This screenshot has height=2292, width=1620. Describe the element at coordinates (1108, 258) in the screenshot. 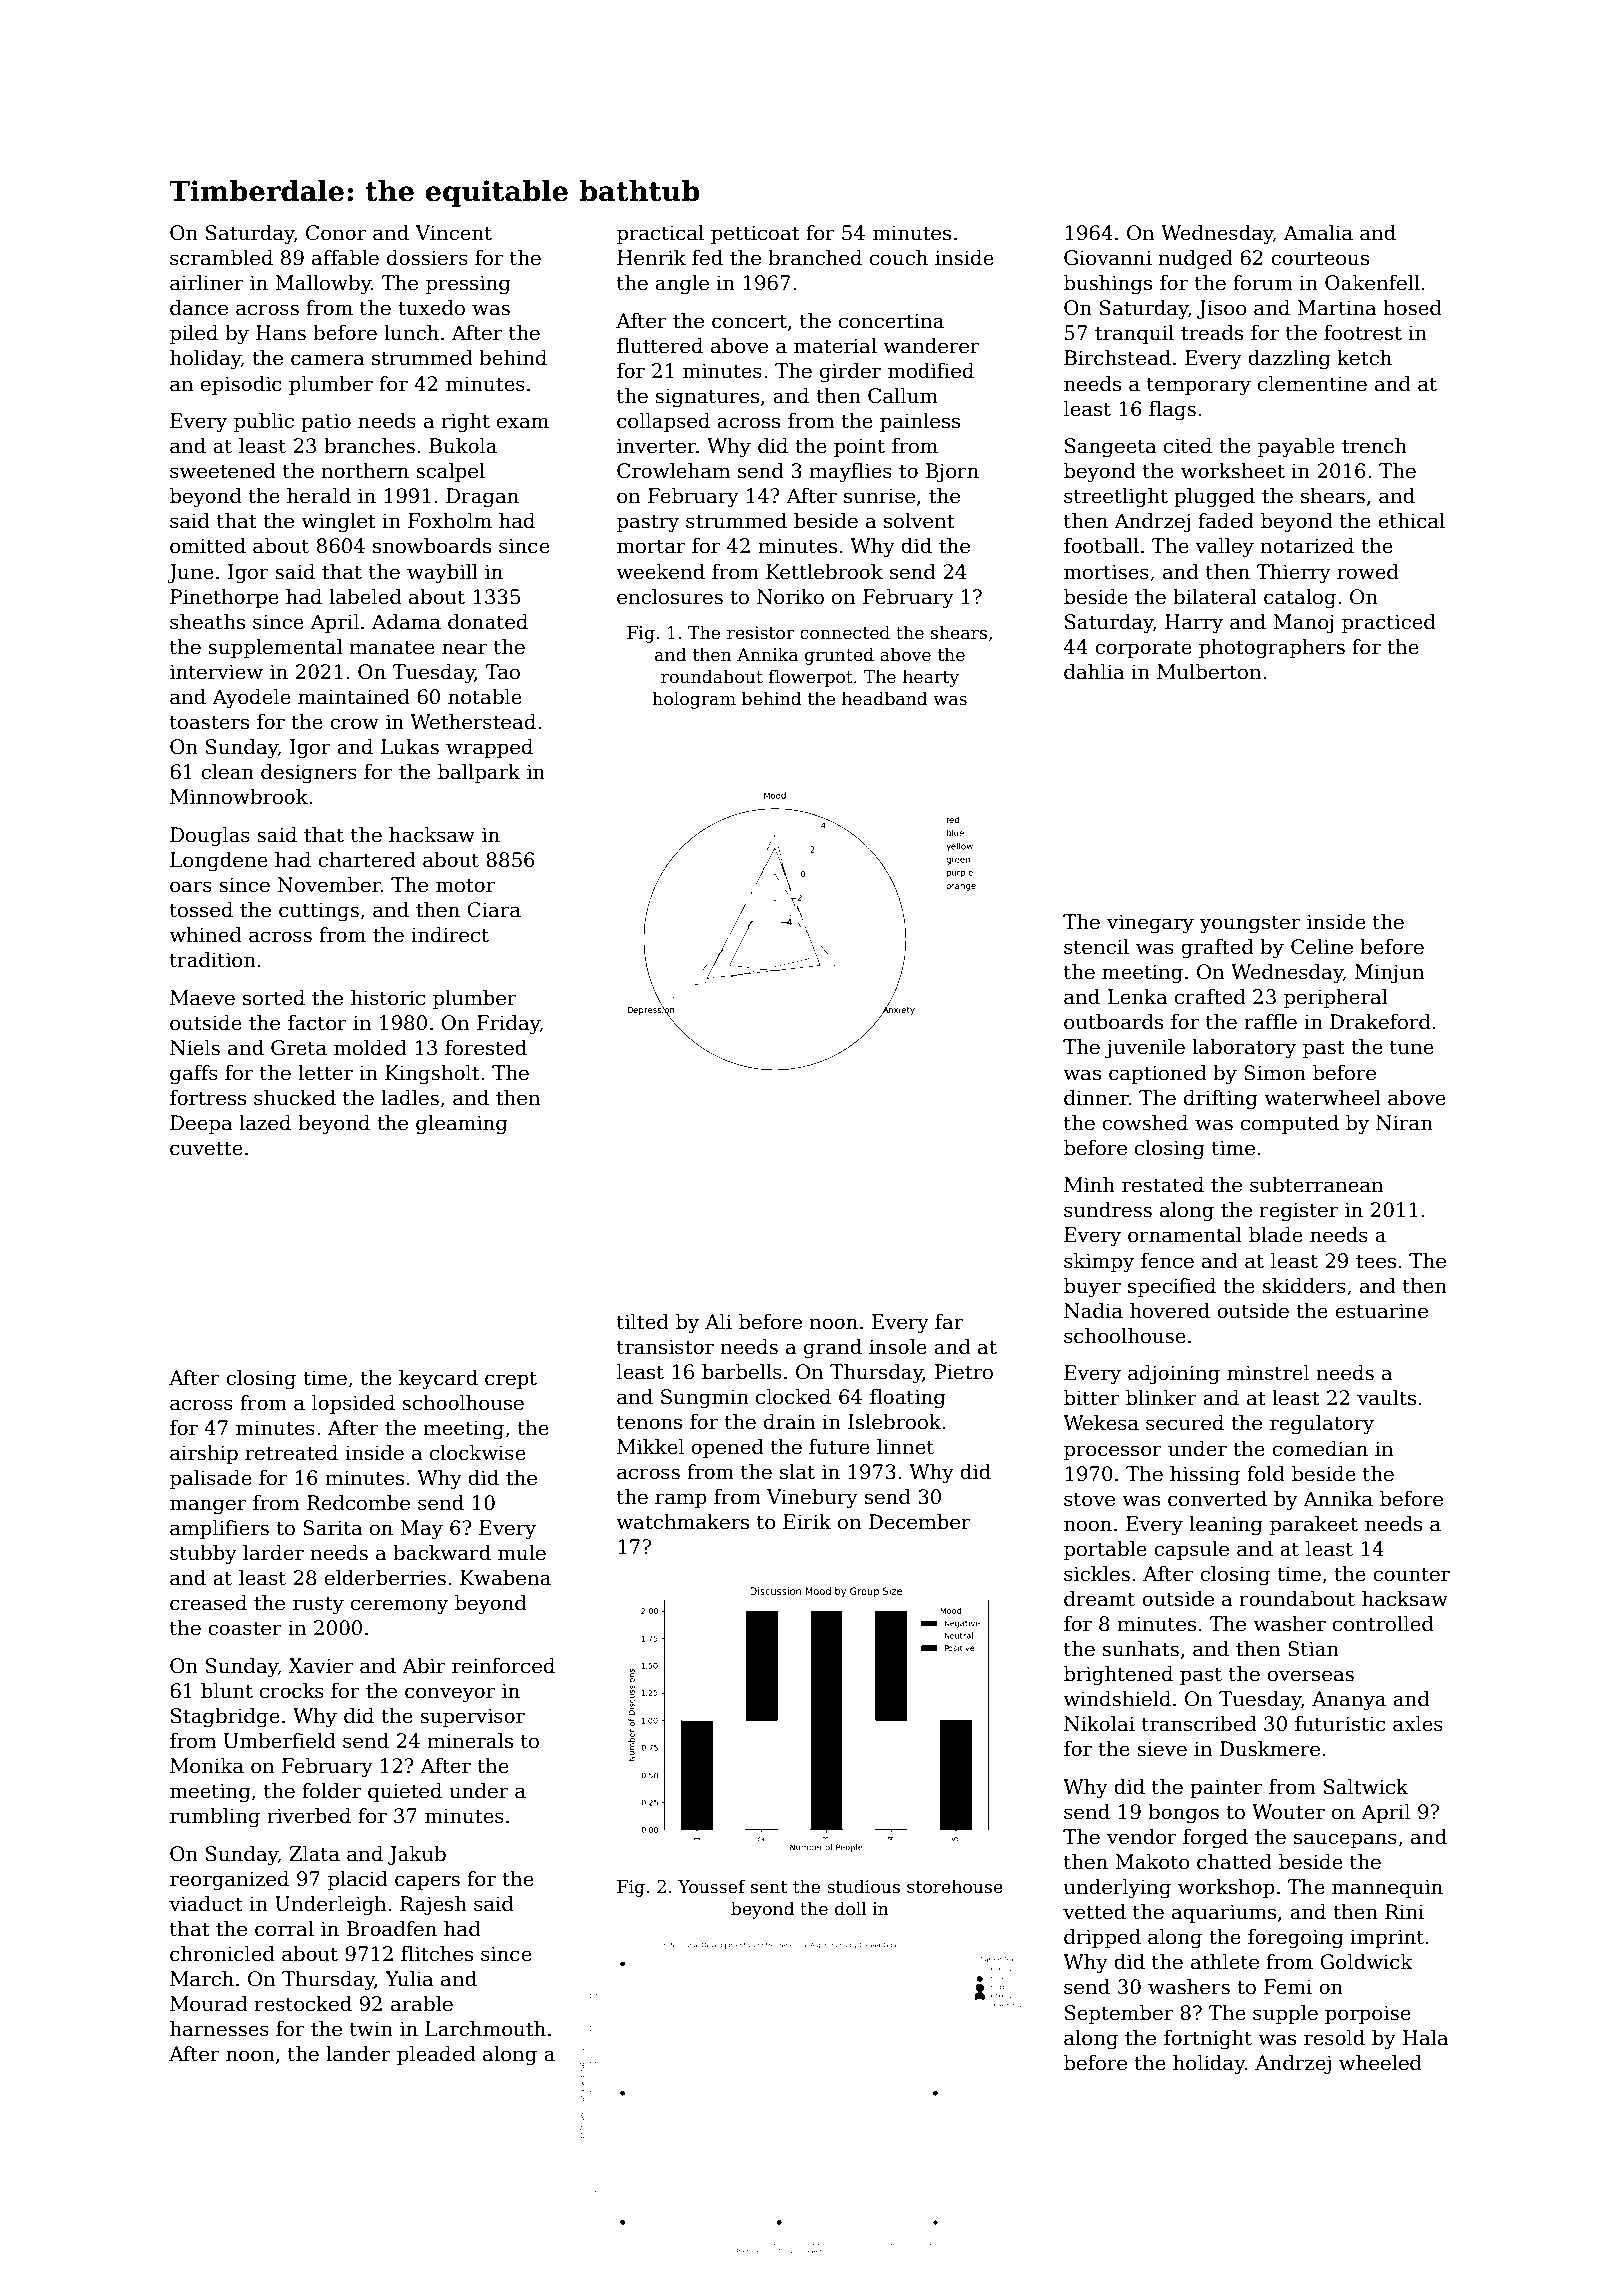

I see `Giovanni` at that location.
